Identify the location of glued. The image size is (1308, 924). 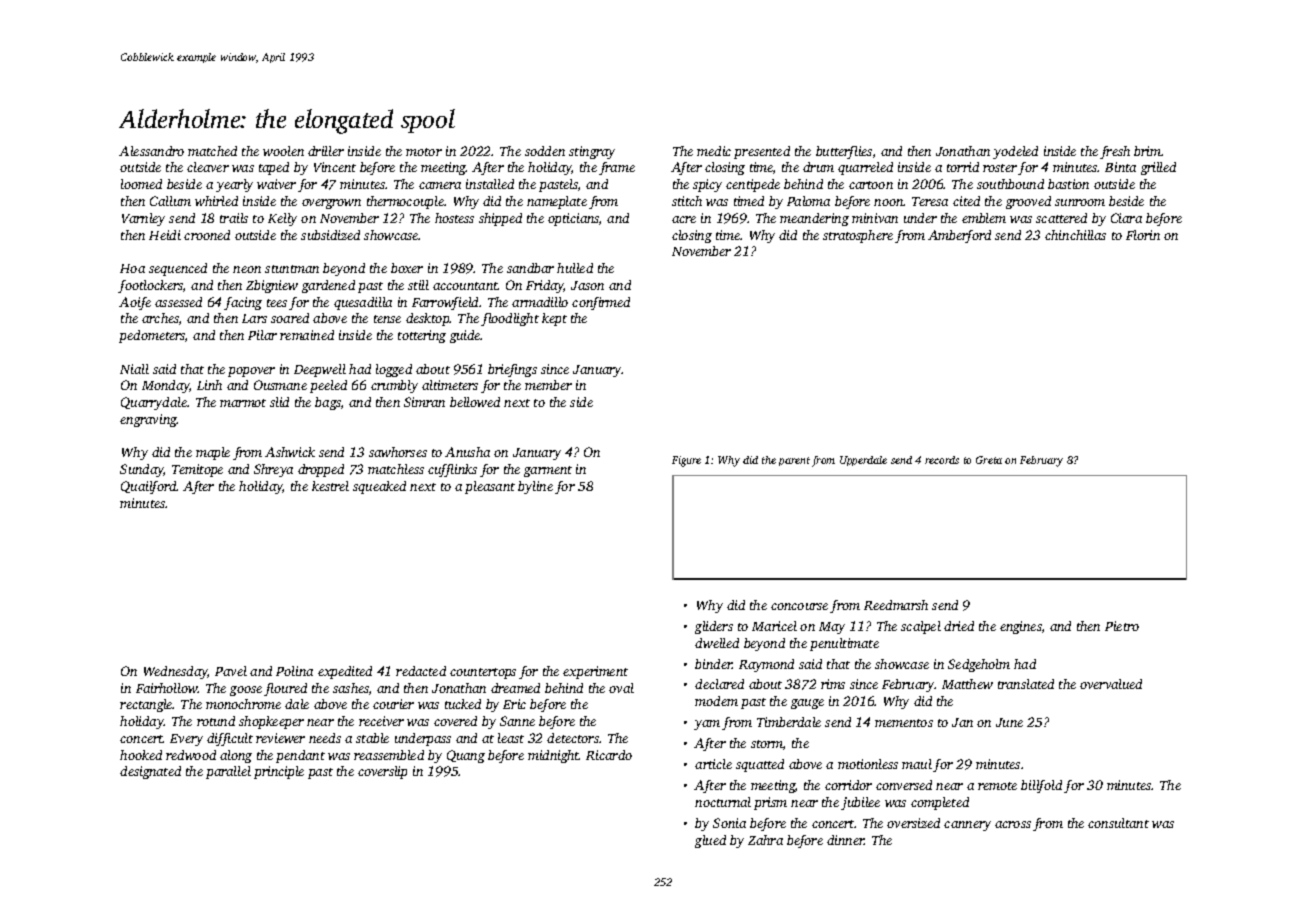
(710, 841).
